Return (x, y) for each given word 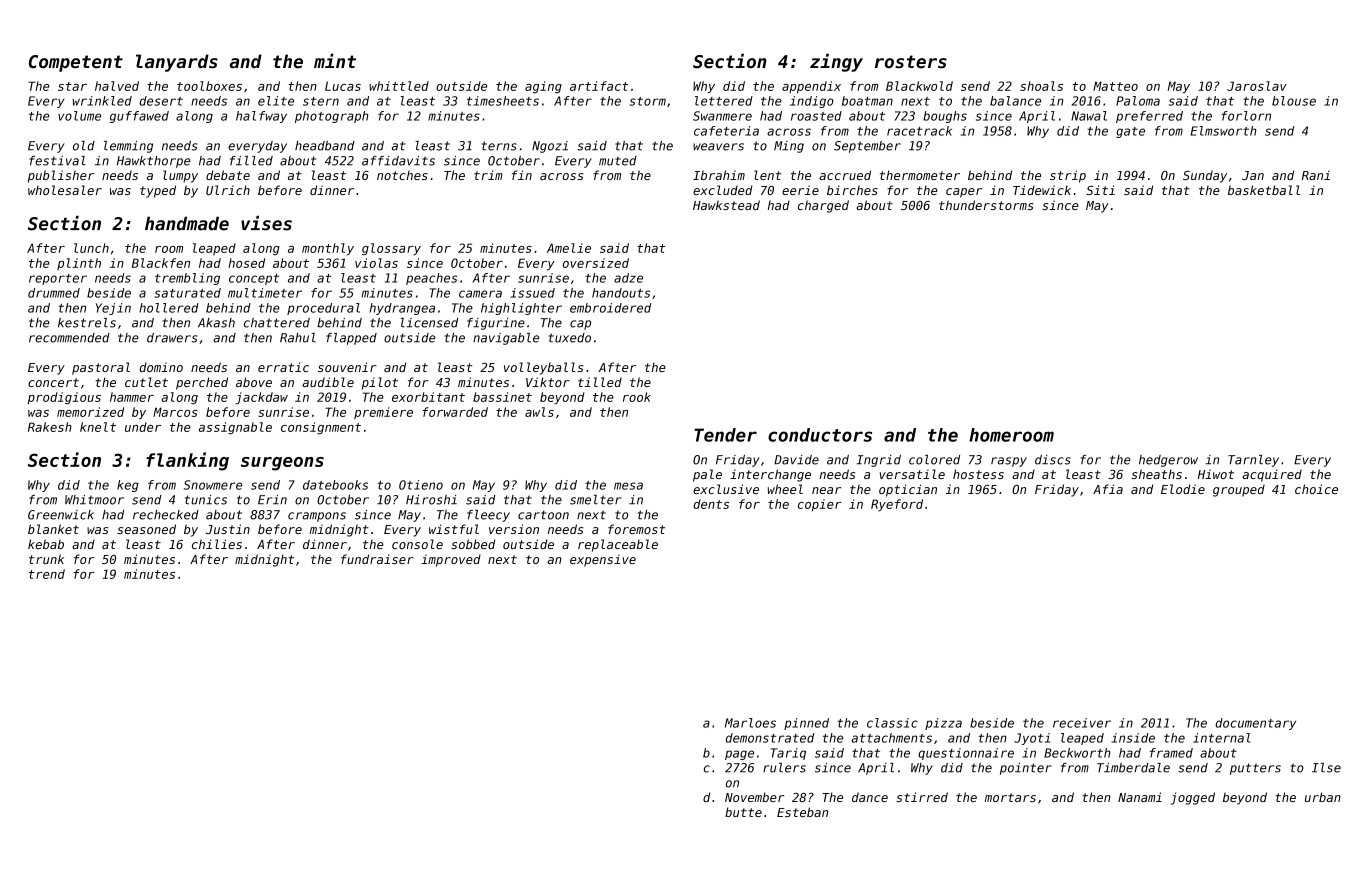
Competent (76, 63)
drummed (54, 293)
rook (637, 397)
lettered (724, 101)
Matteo (1115, 86)
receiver (1082, 723)
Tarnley (1253, 461)
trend (47, 574)
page (739, 755)
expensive (603, 560)
